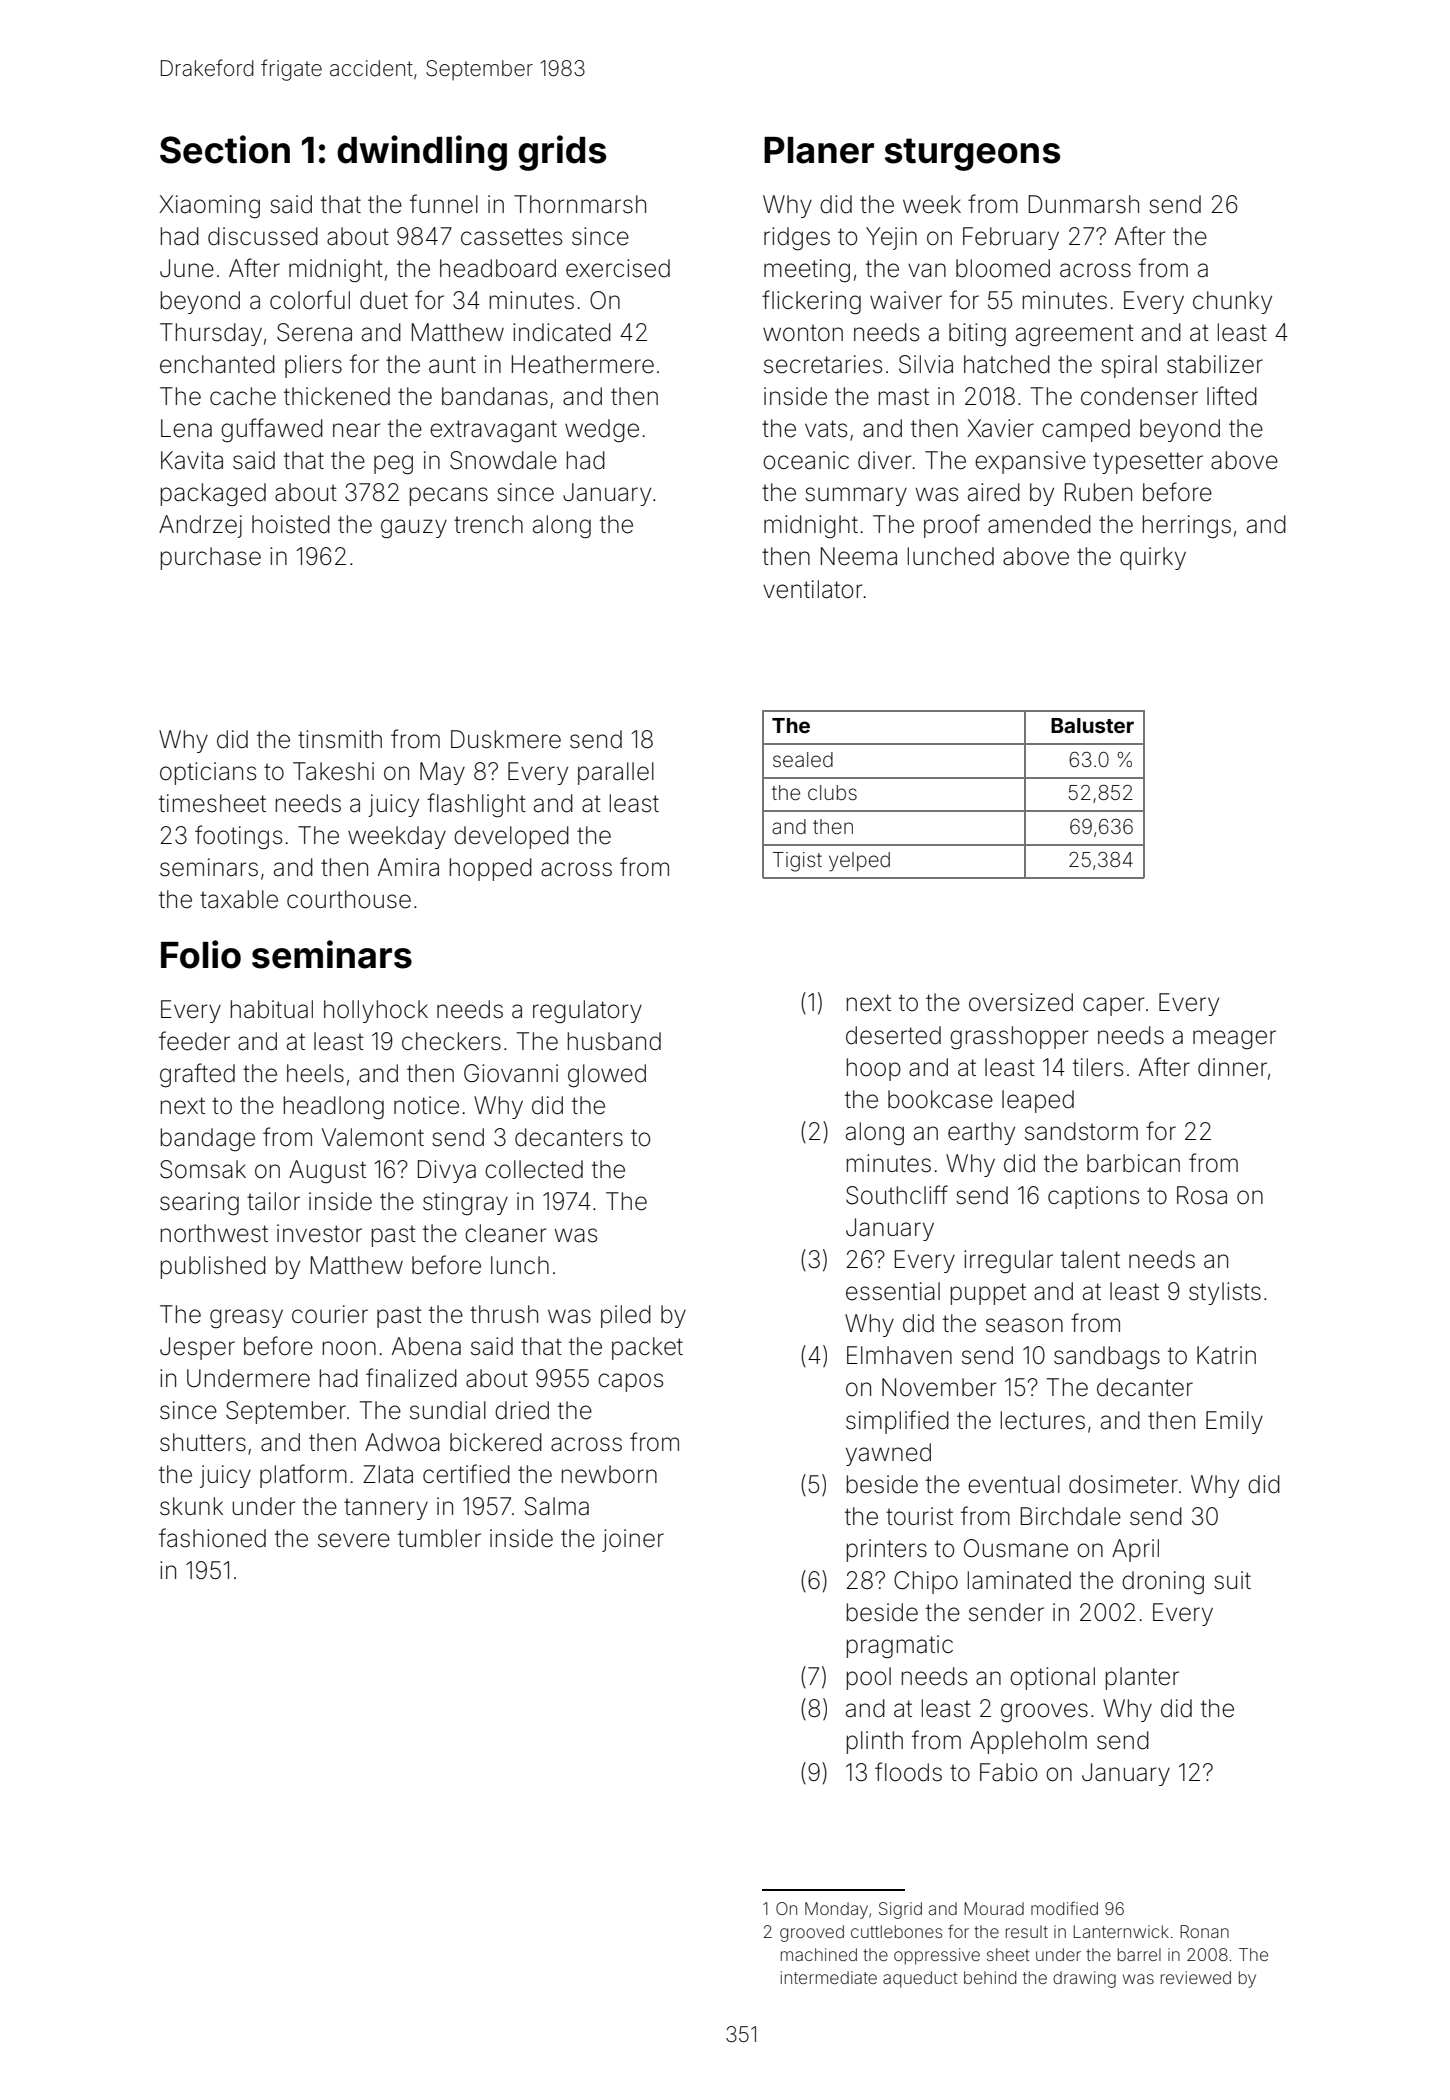  Describe the element at coordinates (1000, 428) in the image. I see `Xavier` at that location.
